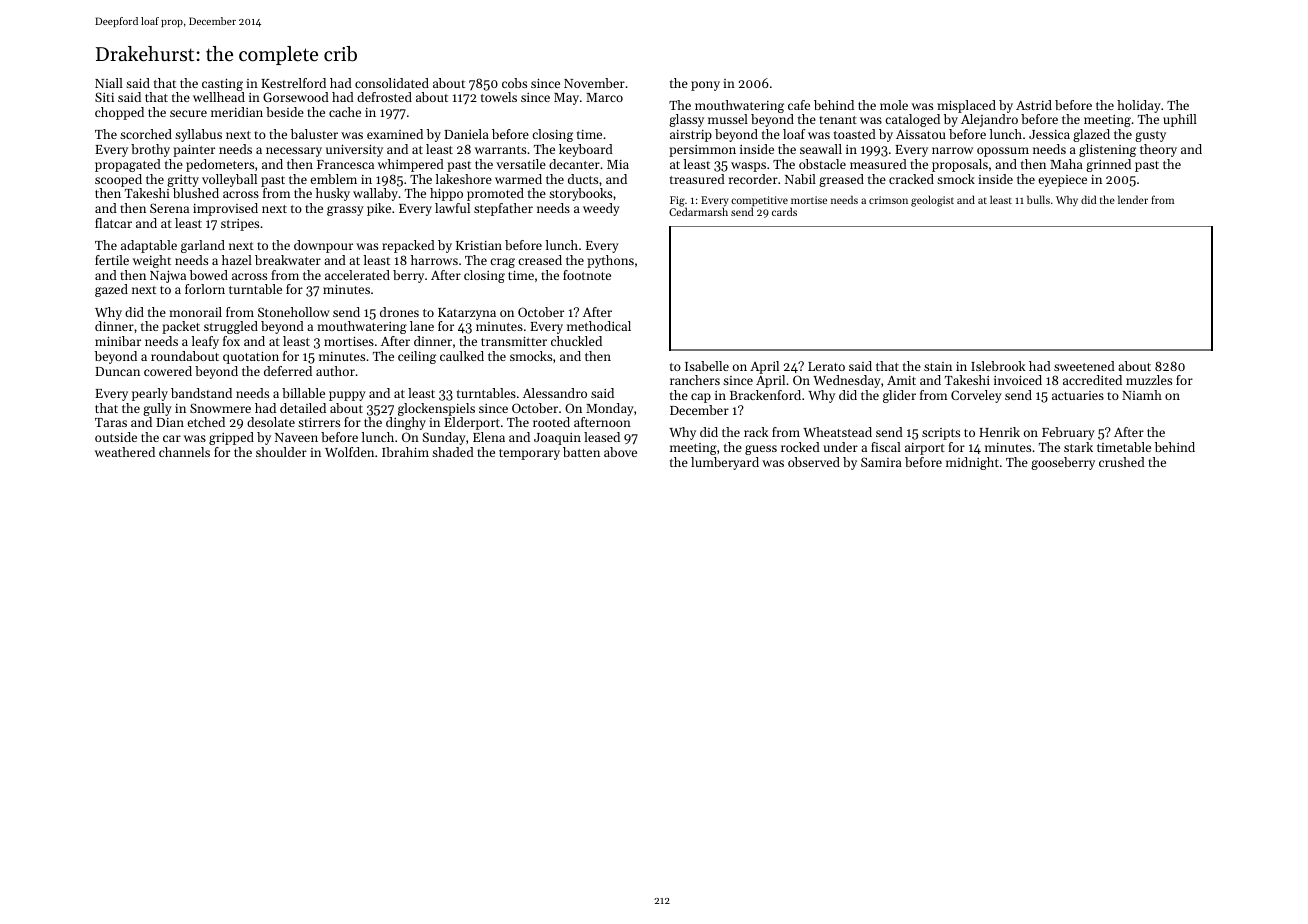 Image resolution: width=1308 pixels, height=924 pixels. Describe the element at coordinates (150, 394) in the screenshot. I see `pearly` at that location.
